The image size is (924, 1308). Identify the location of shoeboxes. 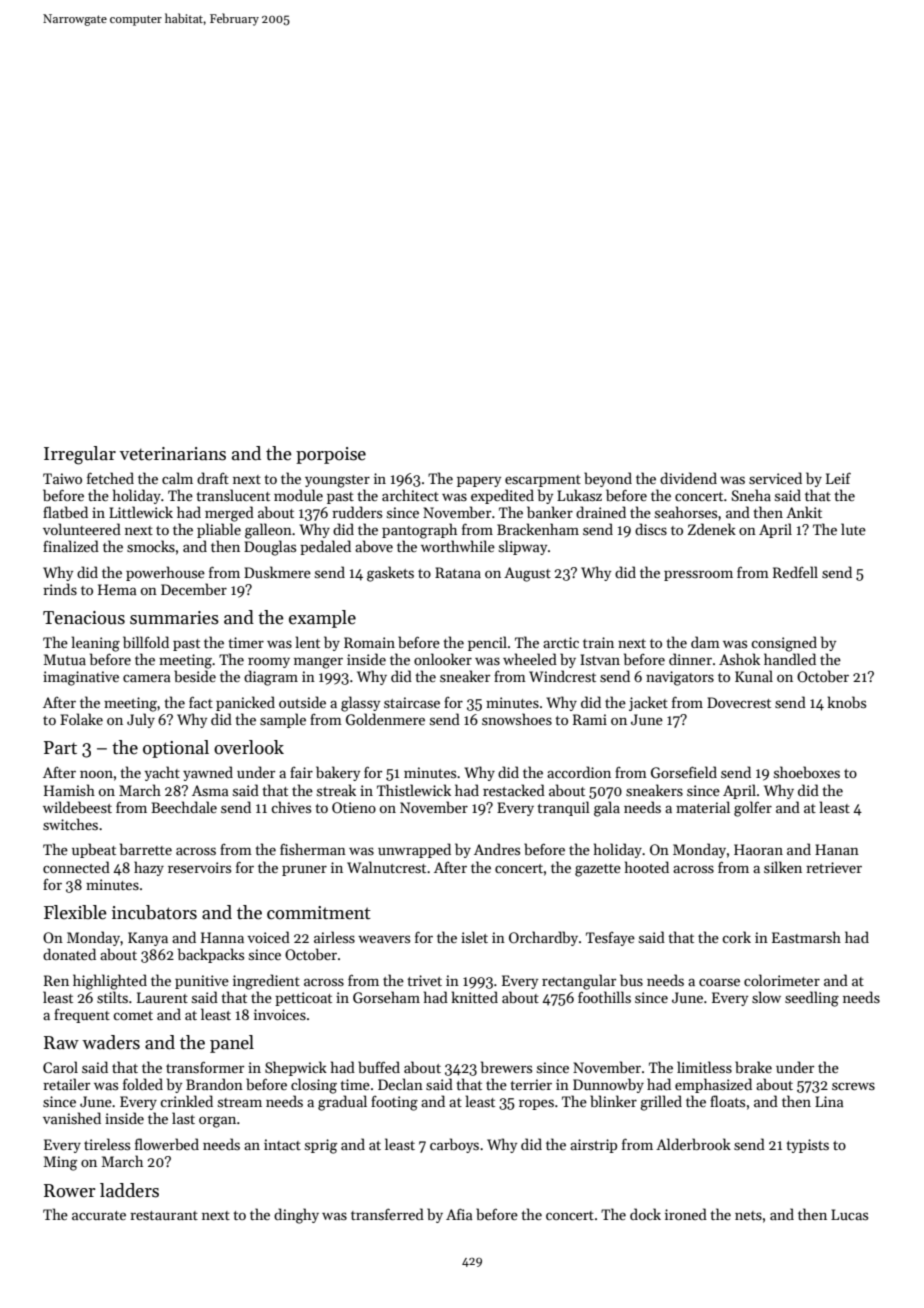
(807, 772).
